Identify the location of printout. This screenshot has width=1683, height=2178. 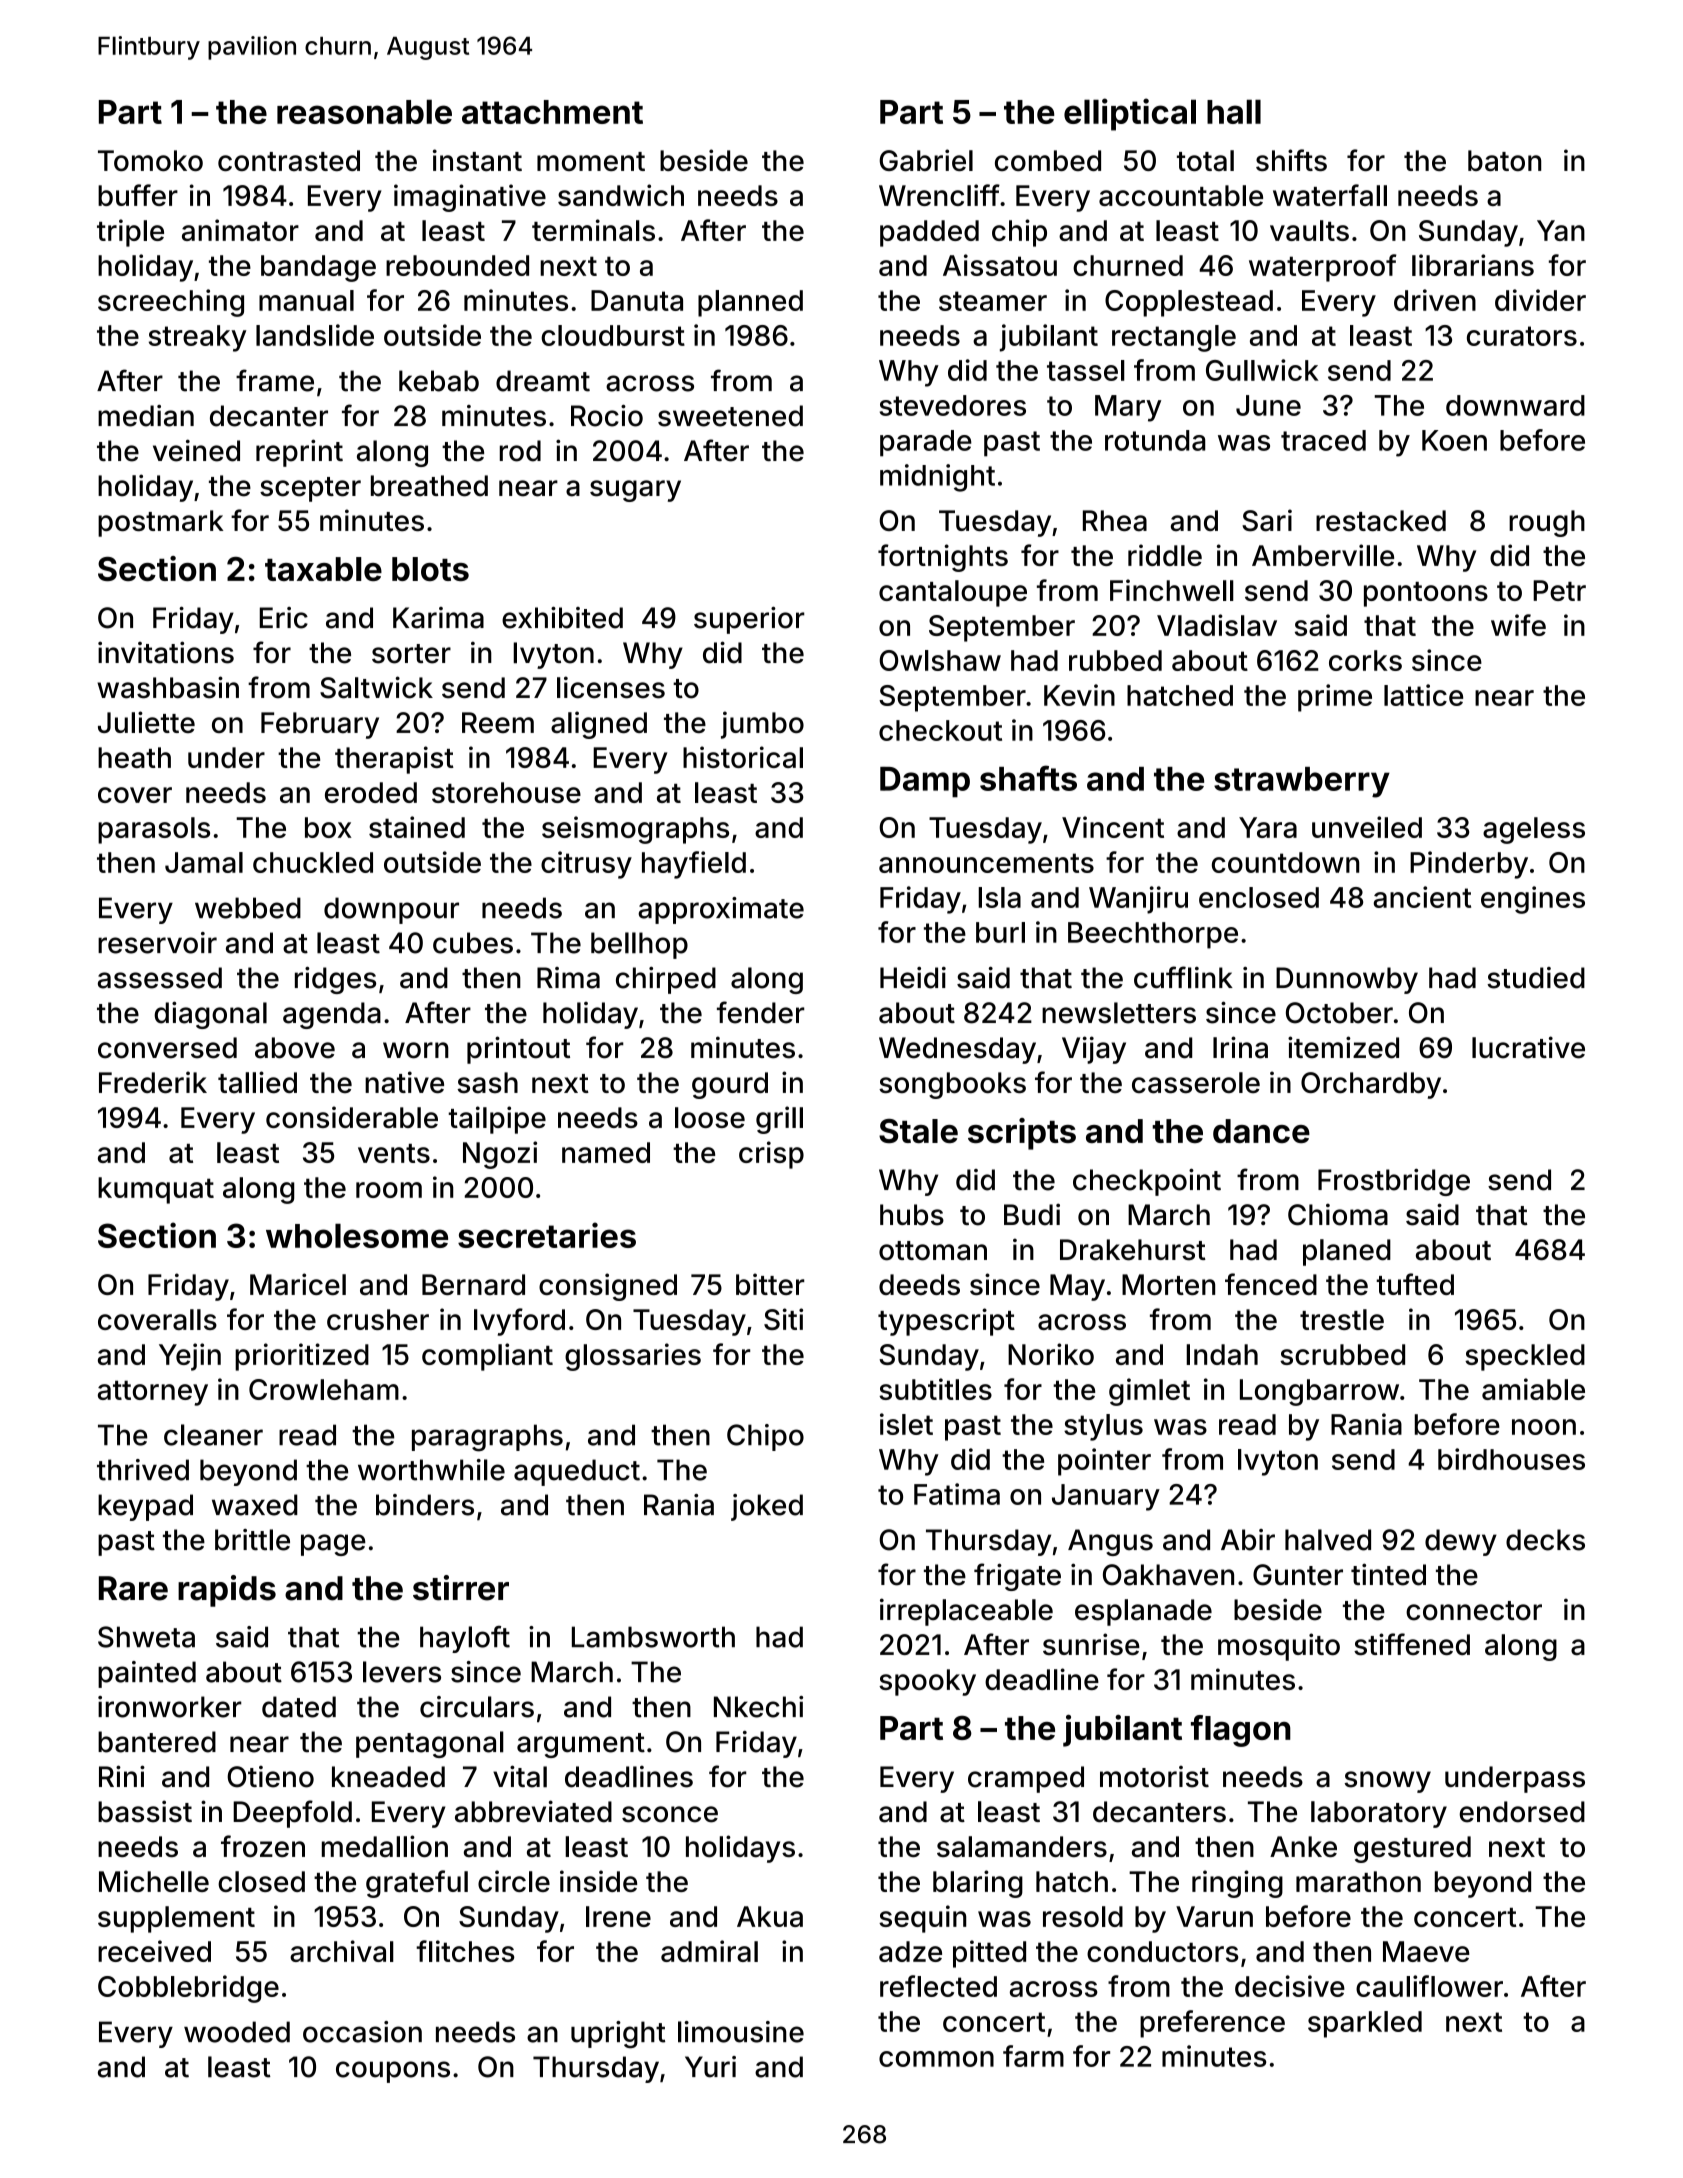
(518, 1050).
